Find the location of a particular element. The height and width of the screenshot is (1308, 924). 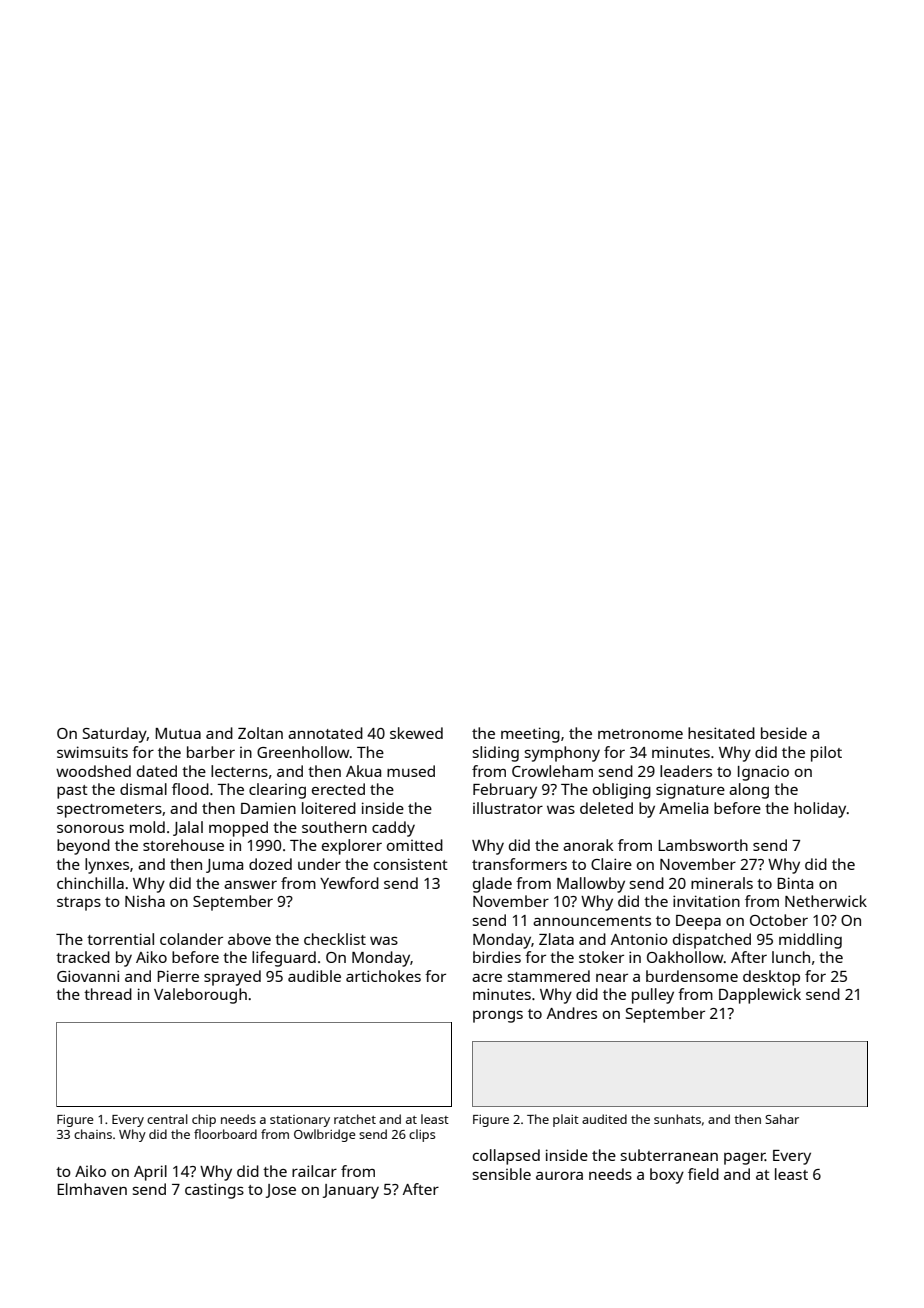

beside is located at coordinates (784, 733).
